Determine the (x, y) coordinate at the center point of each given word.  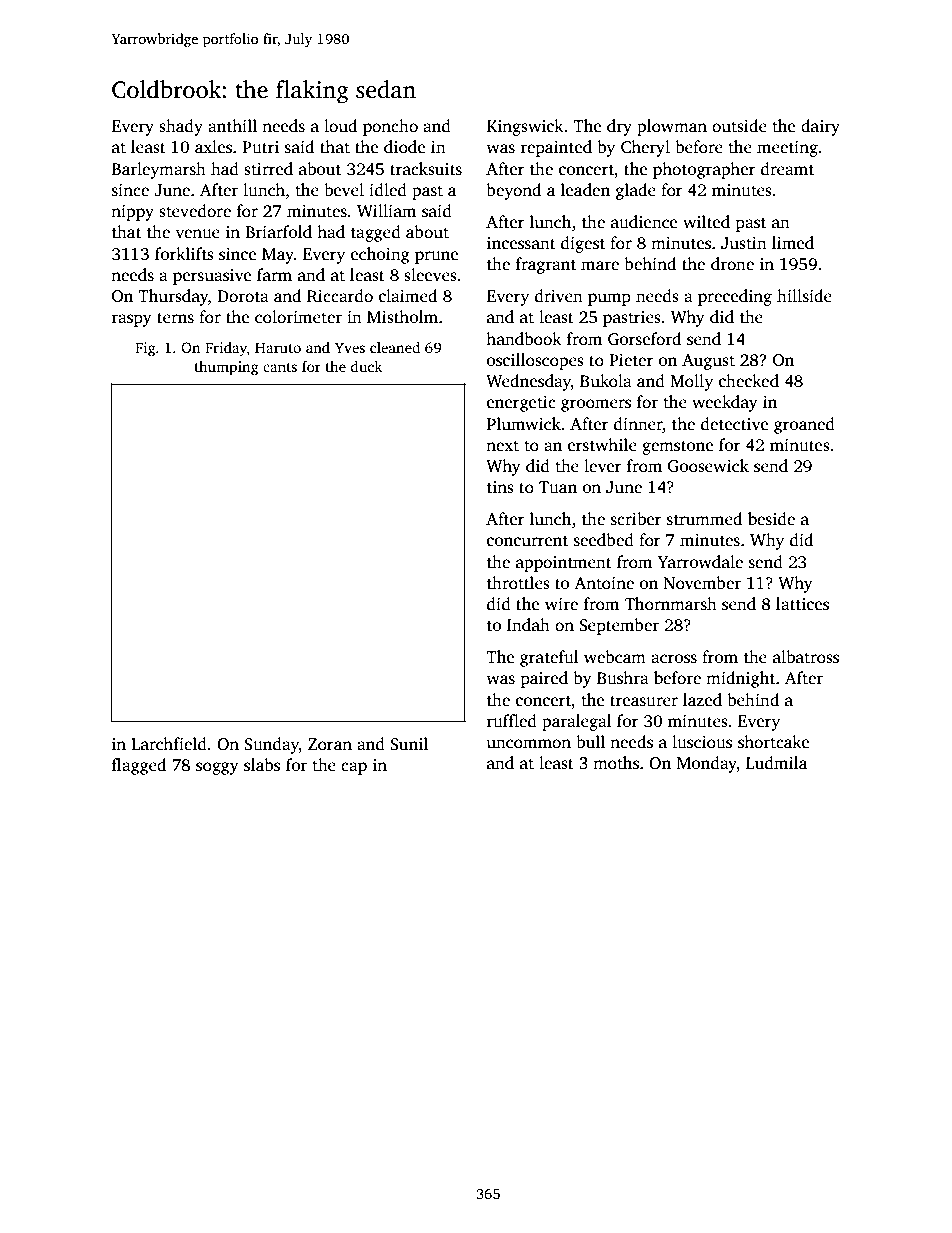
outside (739, 126)
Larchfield (169, 744)
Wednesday (528, 382)
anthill (232, 125)
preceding (735, 297)
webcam (615, 657)
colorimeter (298, 317)
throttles (518, 583)
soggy (217, 768)
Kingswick (525, 127)
